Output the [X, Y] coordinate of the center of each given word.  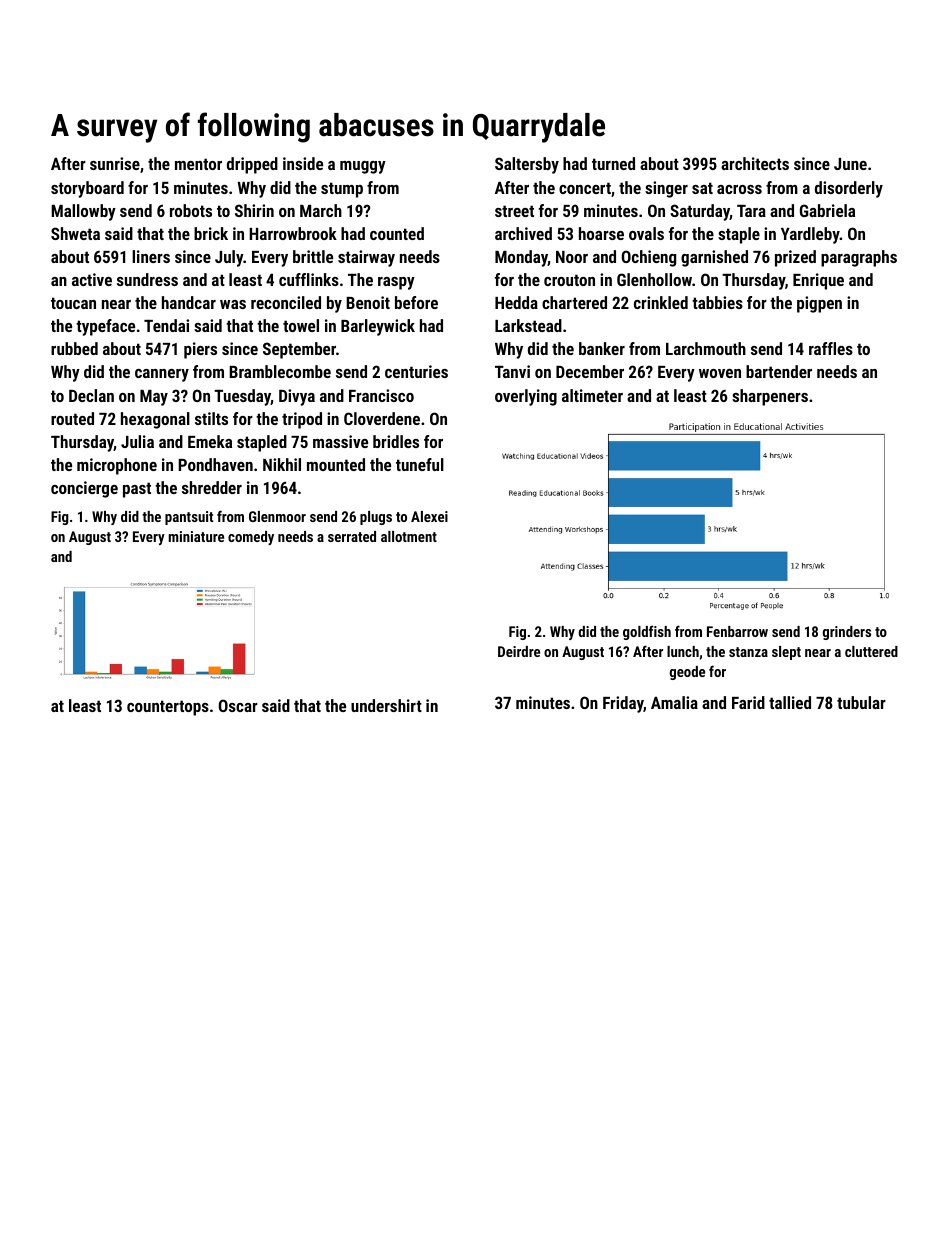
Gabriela [827, 210]
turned [613, 163]
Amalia [674, 702]
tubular [861, 702]
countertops [168, 708]
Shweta [75, 233]
